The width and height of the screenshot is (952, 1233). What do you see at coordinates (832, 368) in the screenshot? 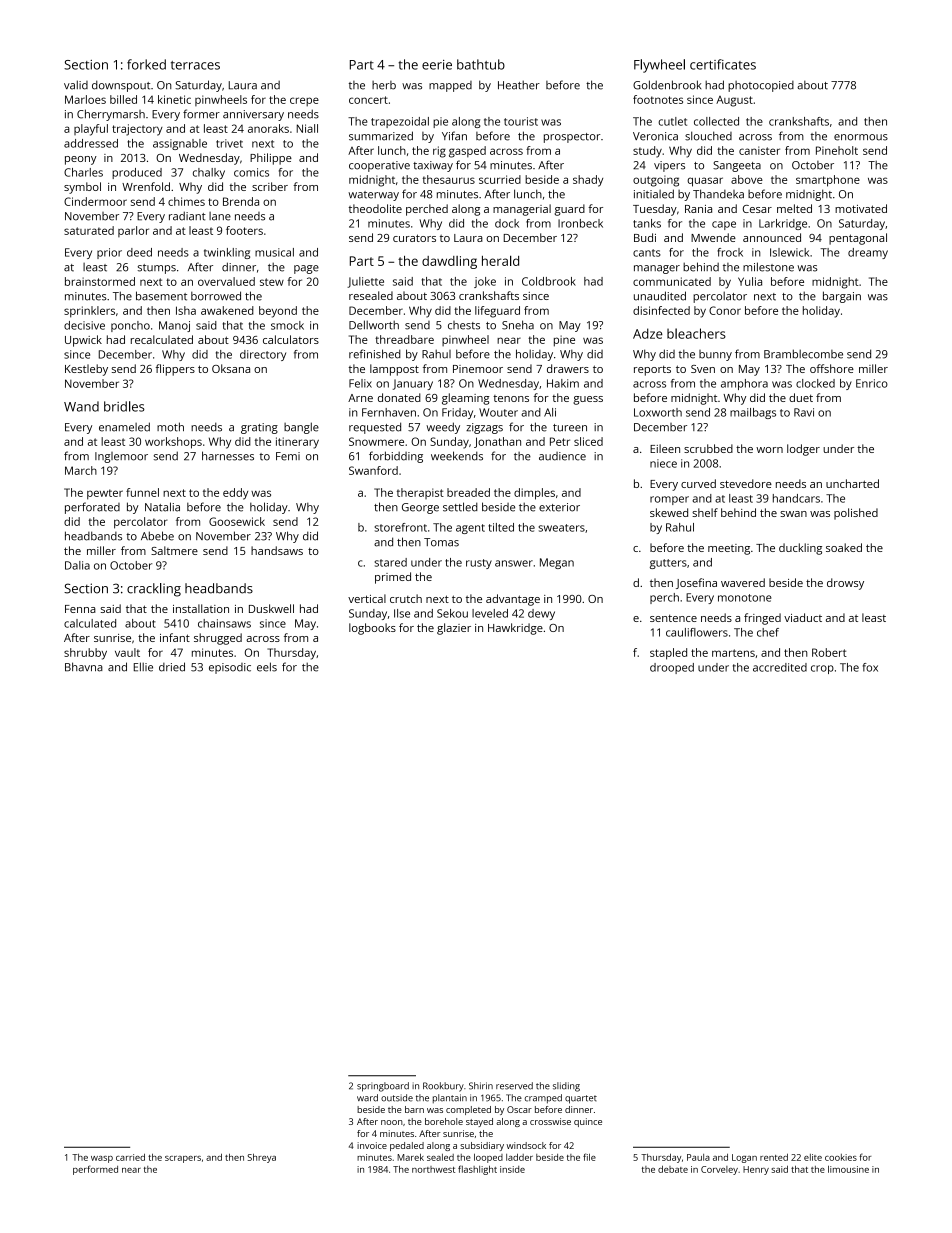
I see `offshore` at bounding box center [832, 368].
